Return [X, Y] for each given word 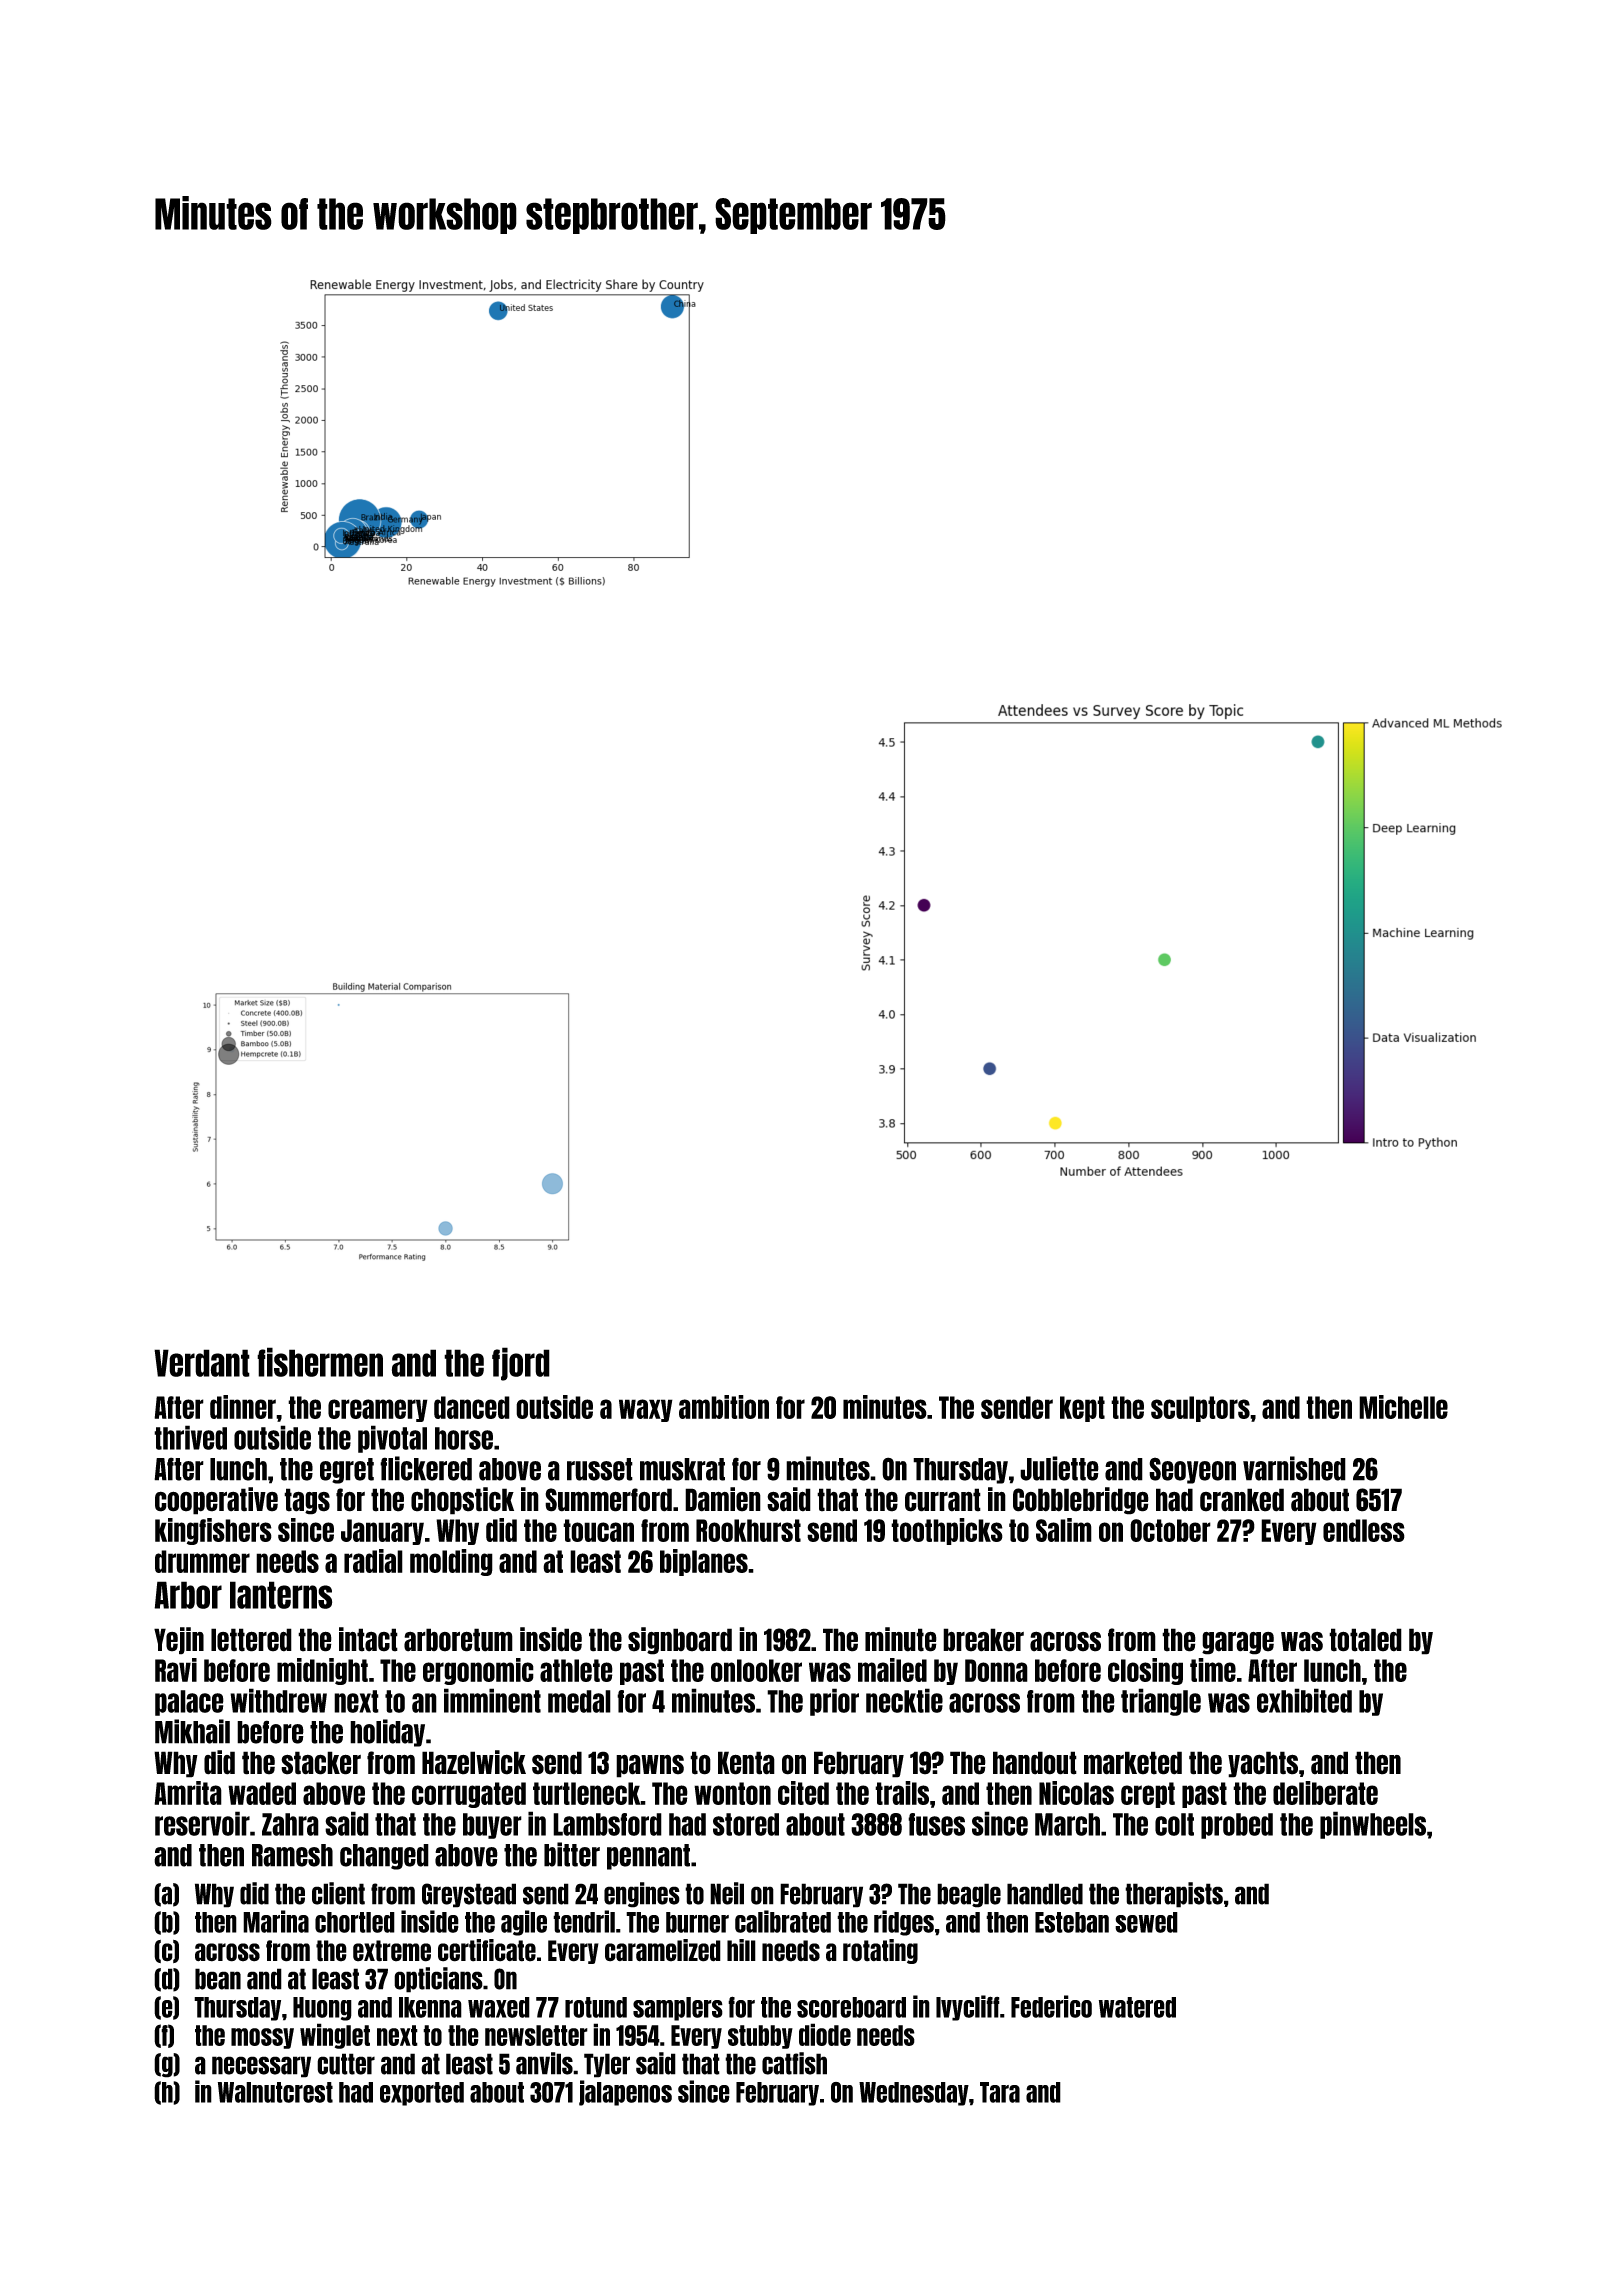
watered [1137, 2007]
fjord [521, 1364]
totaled [1365, 1640]
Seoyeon [1192, 1470]
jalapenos [625, 2093]
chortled [355, 1922]
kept [1082, 1409]
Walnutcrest [275, 2092]
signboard [680, 1641]
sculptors [1200, 1409]
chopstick [462, 1501]
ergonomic [478, 1671]
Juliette [1059, 1468]
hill [741, 1950]
